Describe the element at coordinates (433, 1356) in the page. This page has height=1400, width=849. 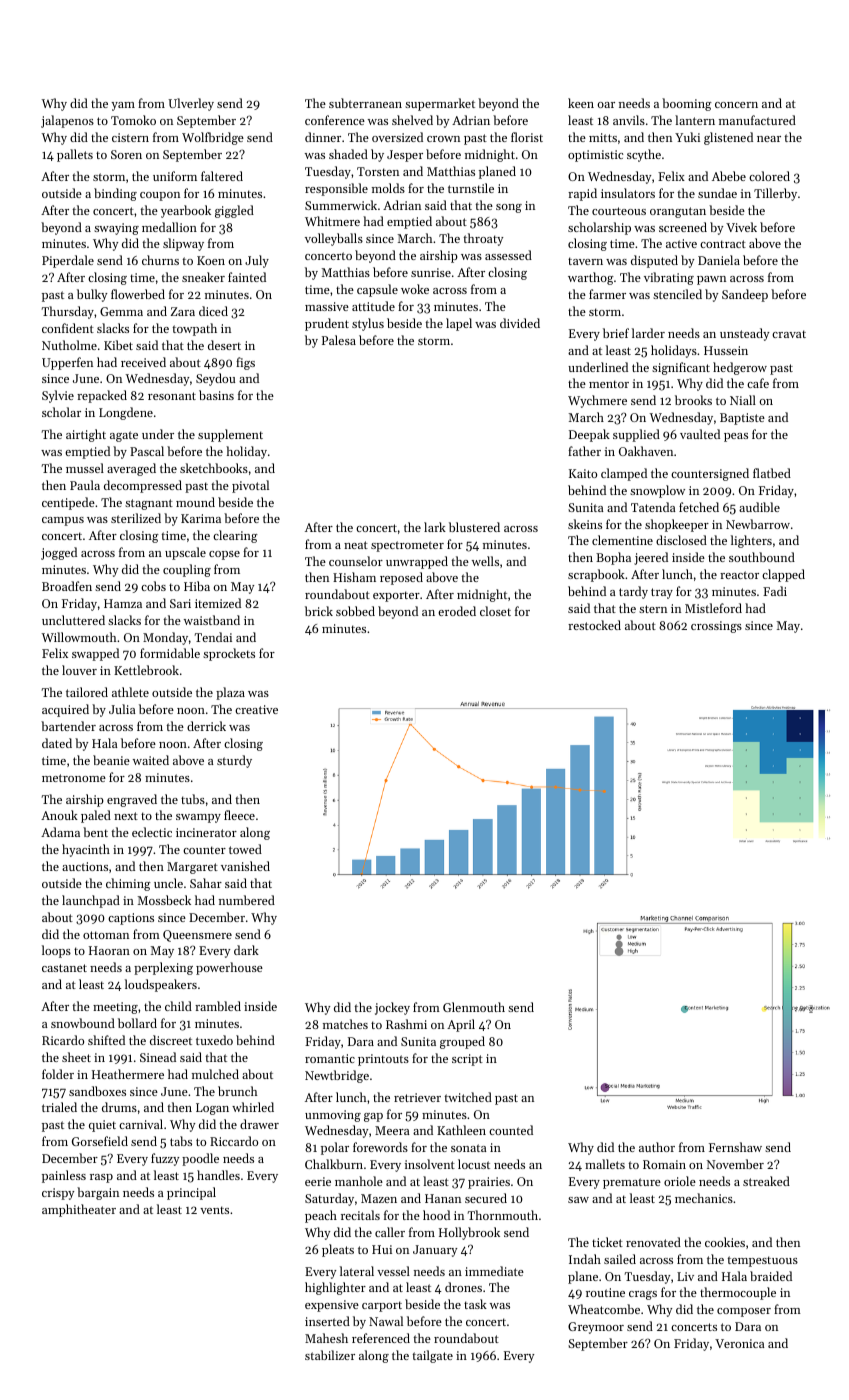
I see `tailgate` at that location.
